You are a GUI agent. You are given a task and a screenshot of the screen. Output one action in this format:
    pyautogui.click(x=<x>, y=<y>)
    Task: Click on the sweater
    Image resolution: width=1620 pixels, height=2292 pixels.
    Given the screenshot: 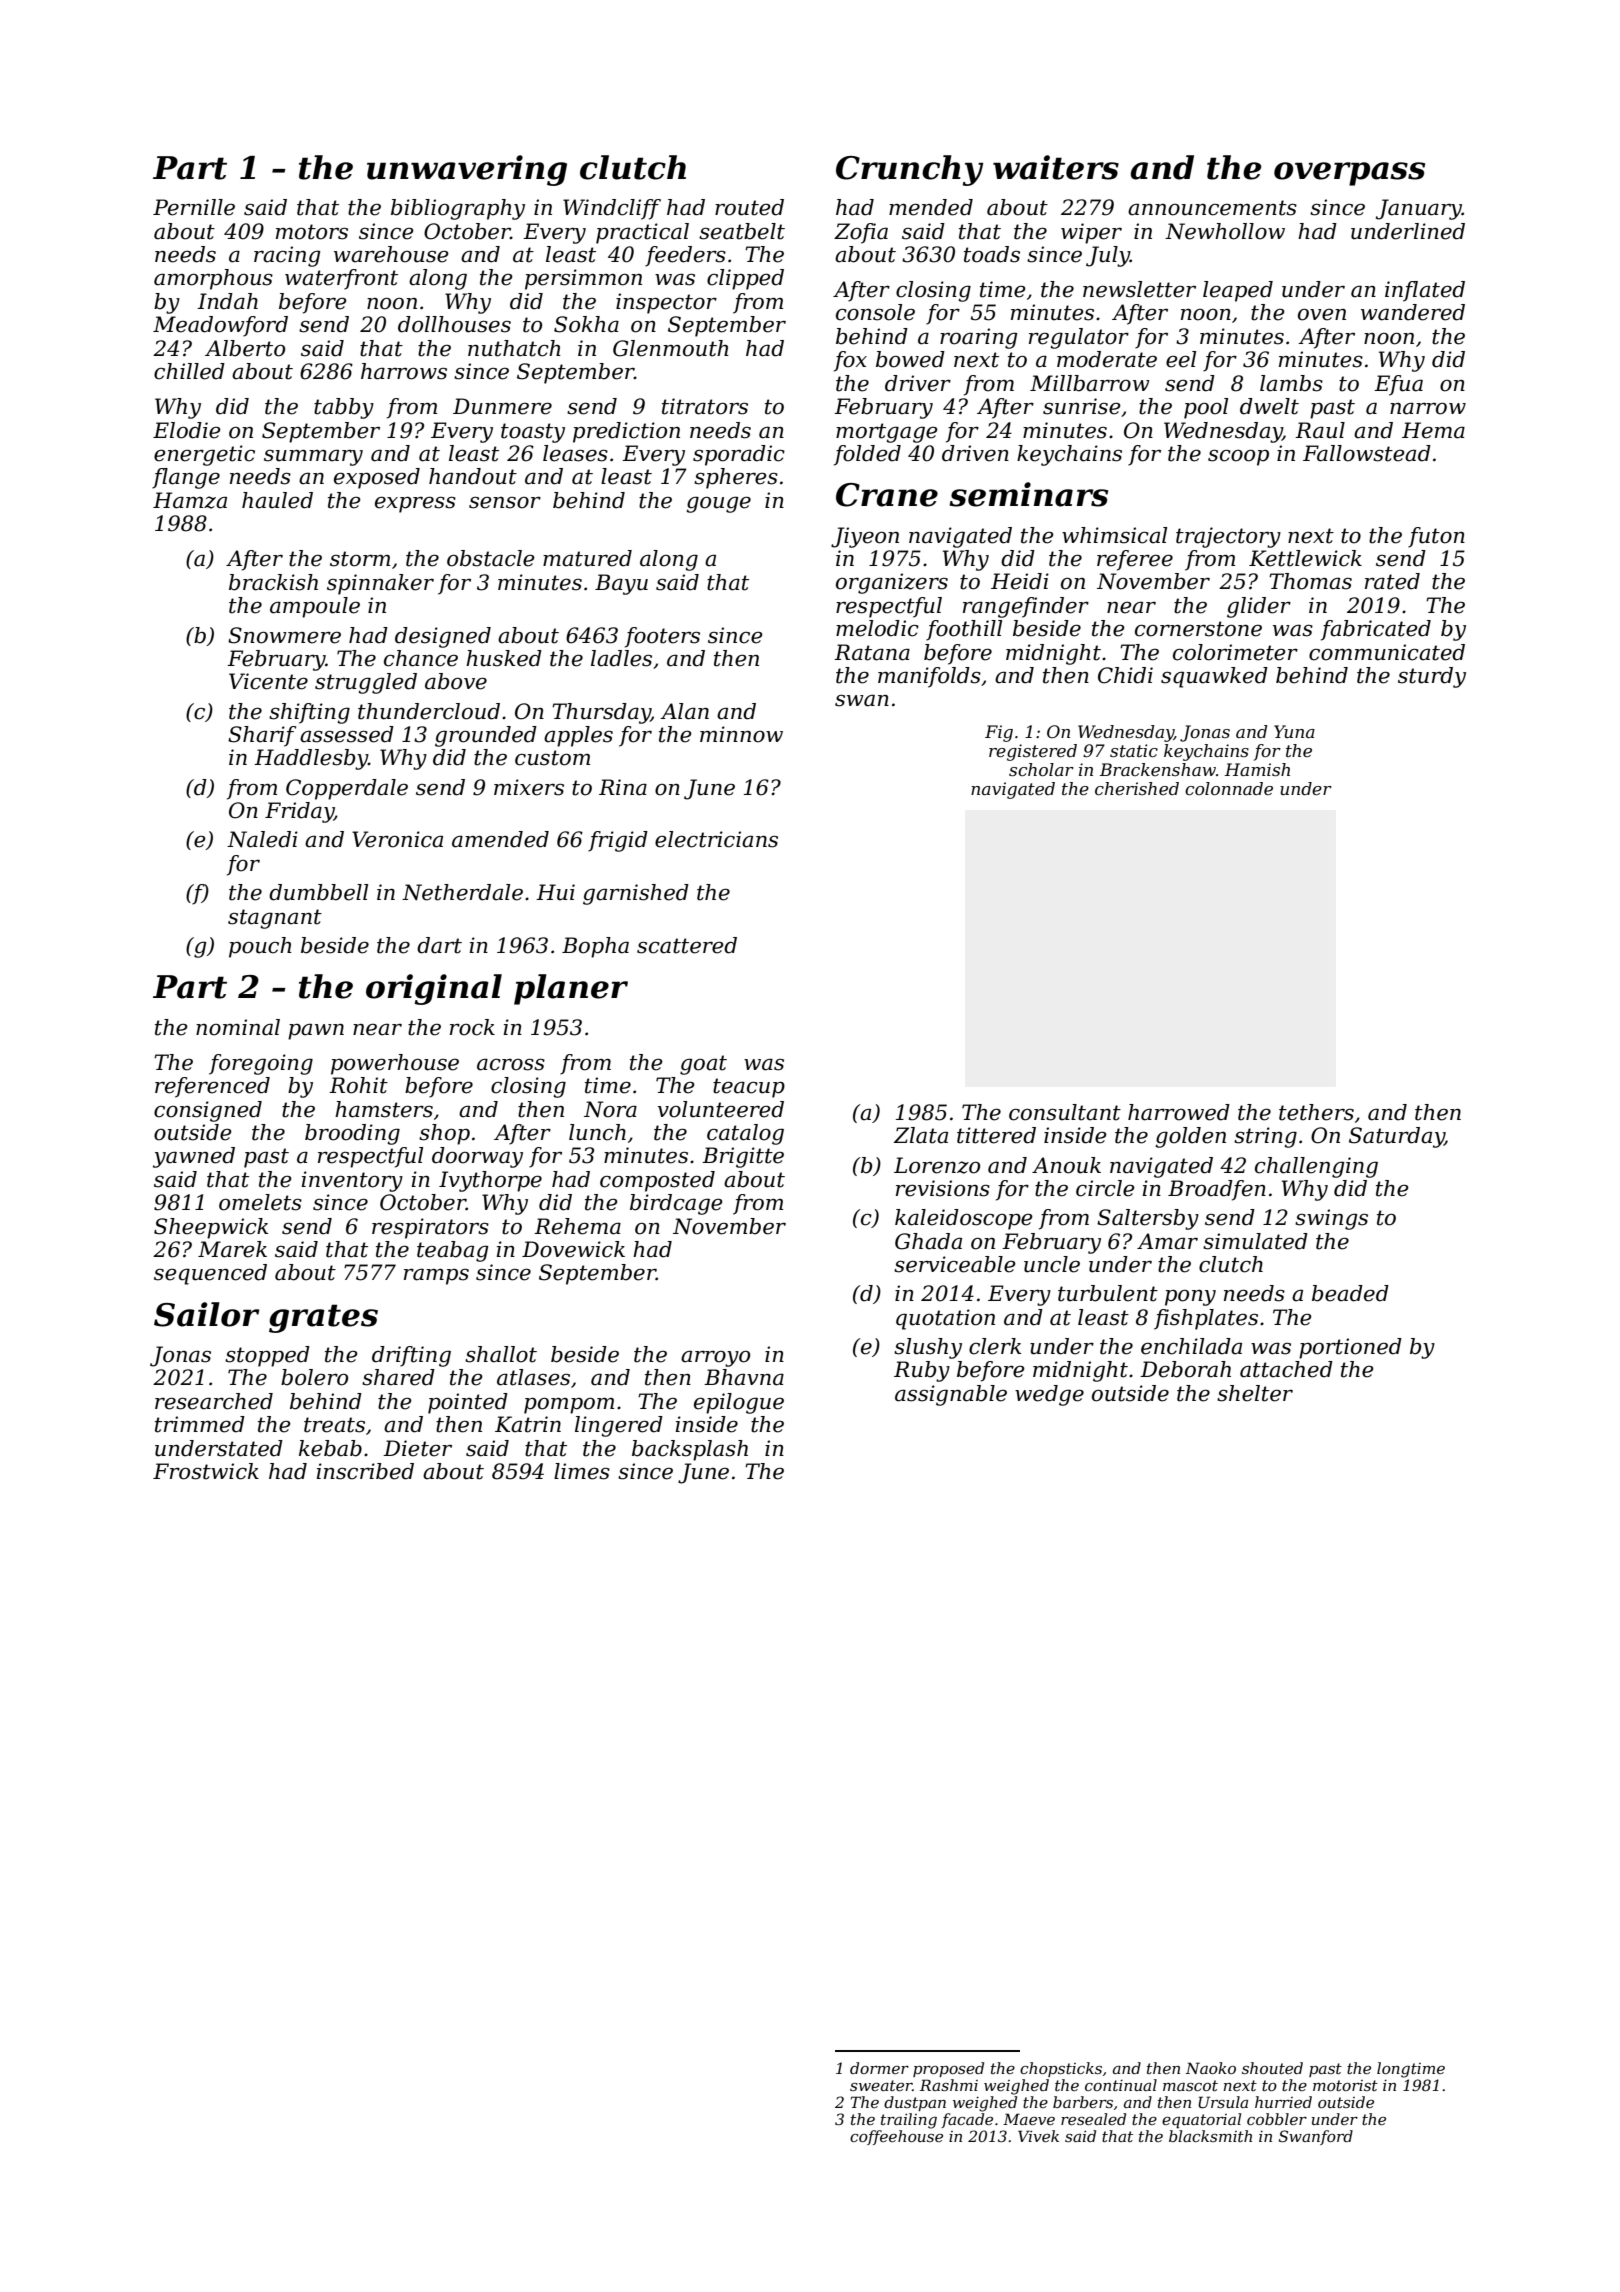 What is the action you would take?
    pyautogui.click(x=881, y=2085)
